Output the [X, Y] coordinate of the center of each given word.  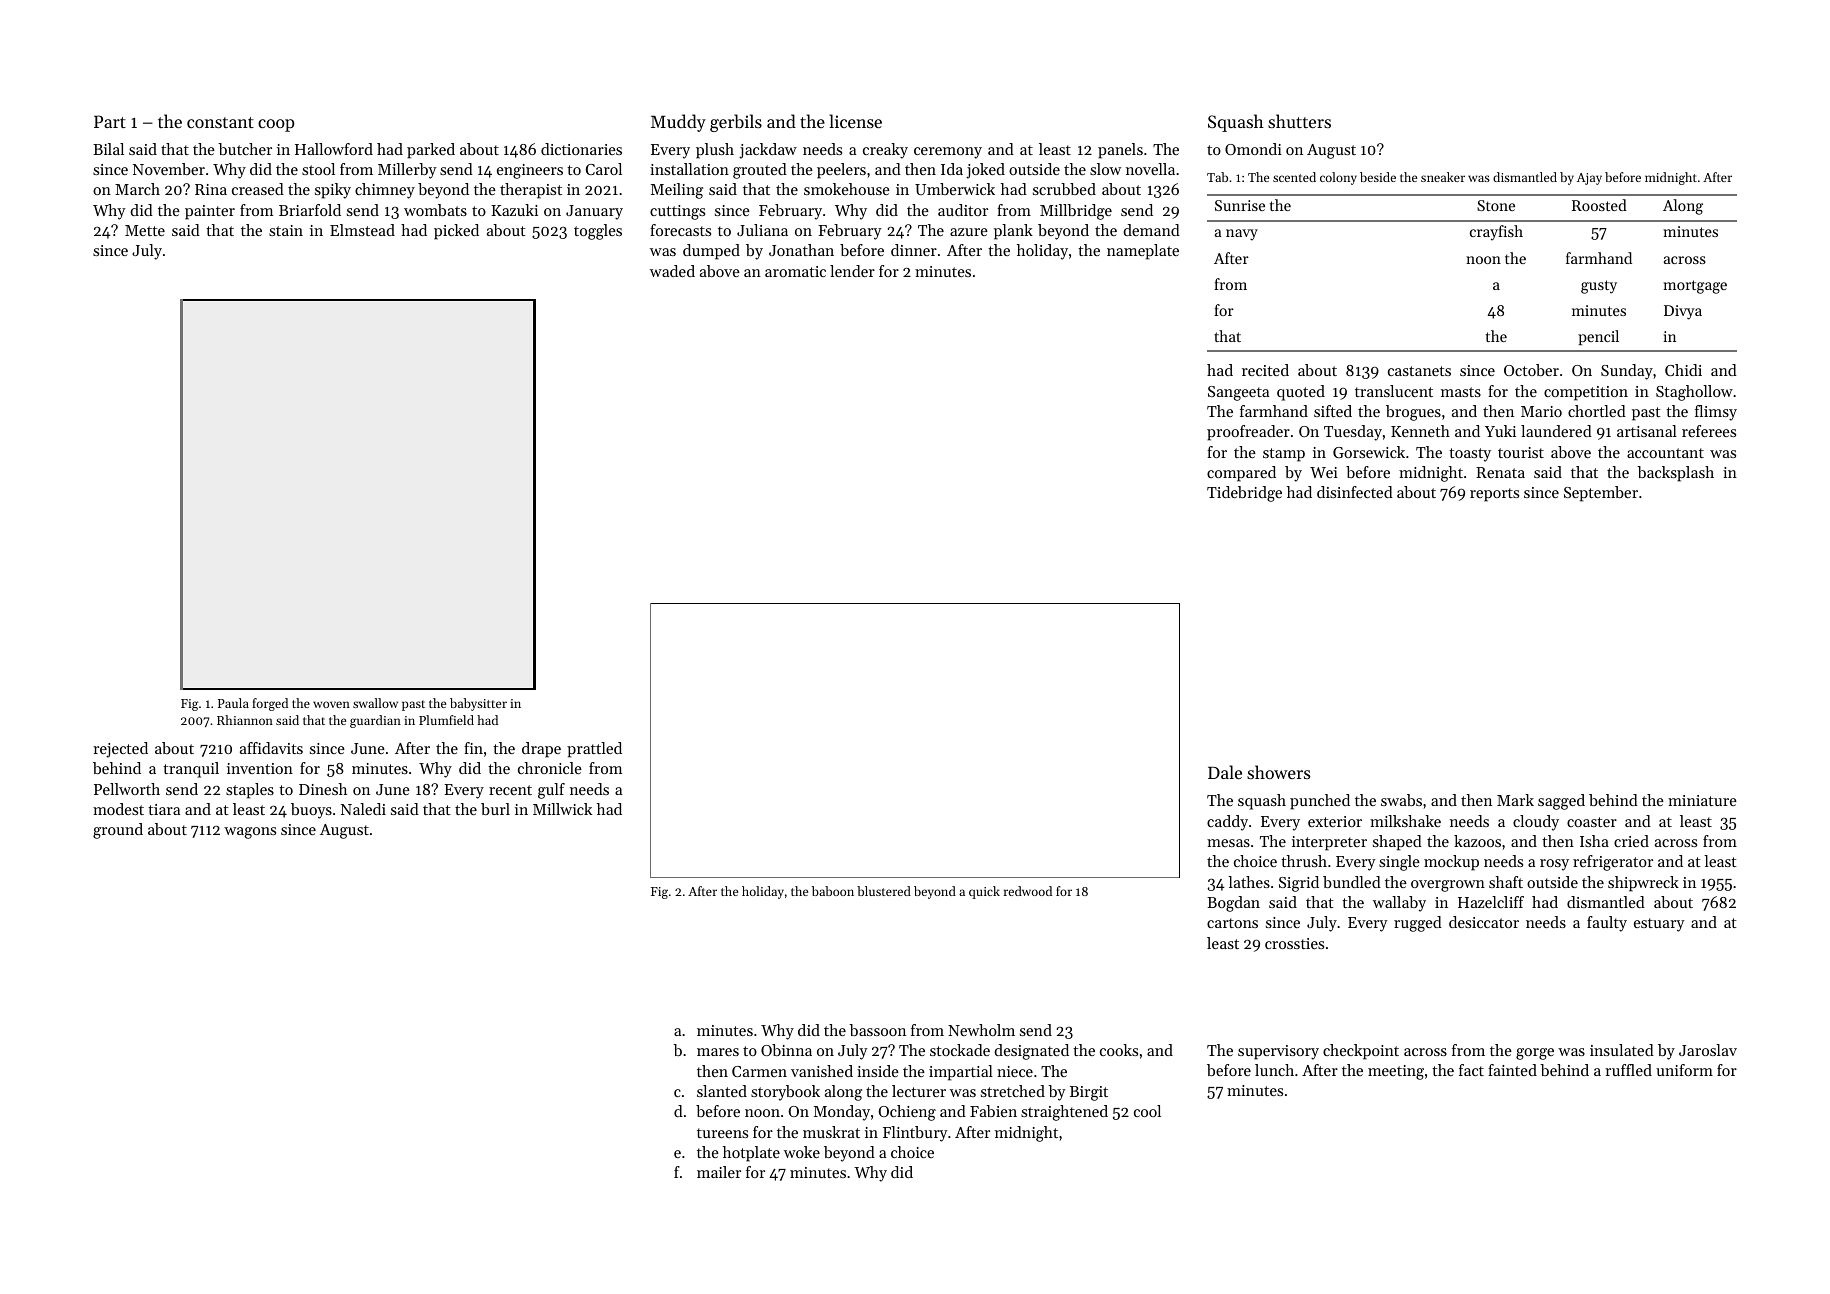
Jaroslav [1708, 1050]
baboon [833, 891]
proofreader [1248, 433]
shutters [1299, 121]
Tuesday [1353, 433]
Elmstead [362, 230]
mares [718, 1052]
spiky [333, 191]
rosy [1554, 865]
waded [672, 271]
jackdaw [768, 151]
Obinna [786, 1050]
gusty [1599, 287]
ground [118, 831]
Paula [233, 703]
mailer [719, 1172]
